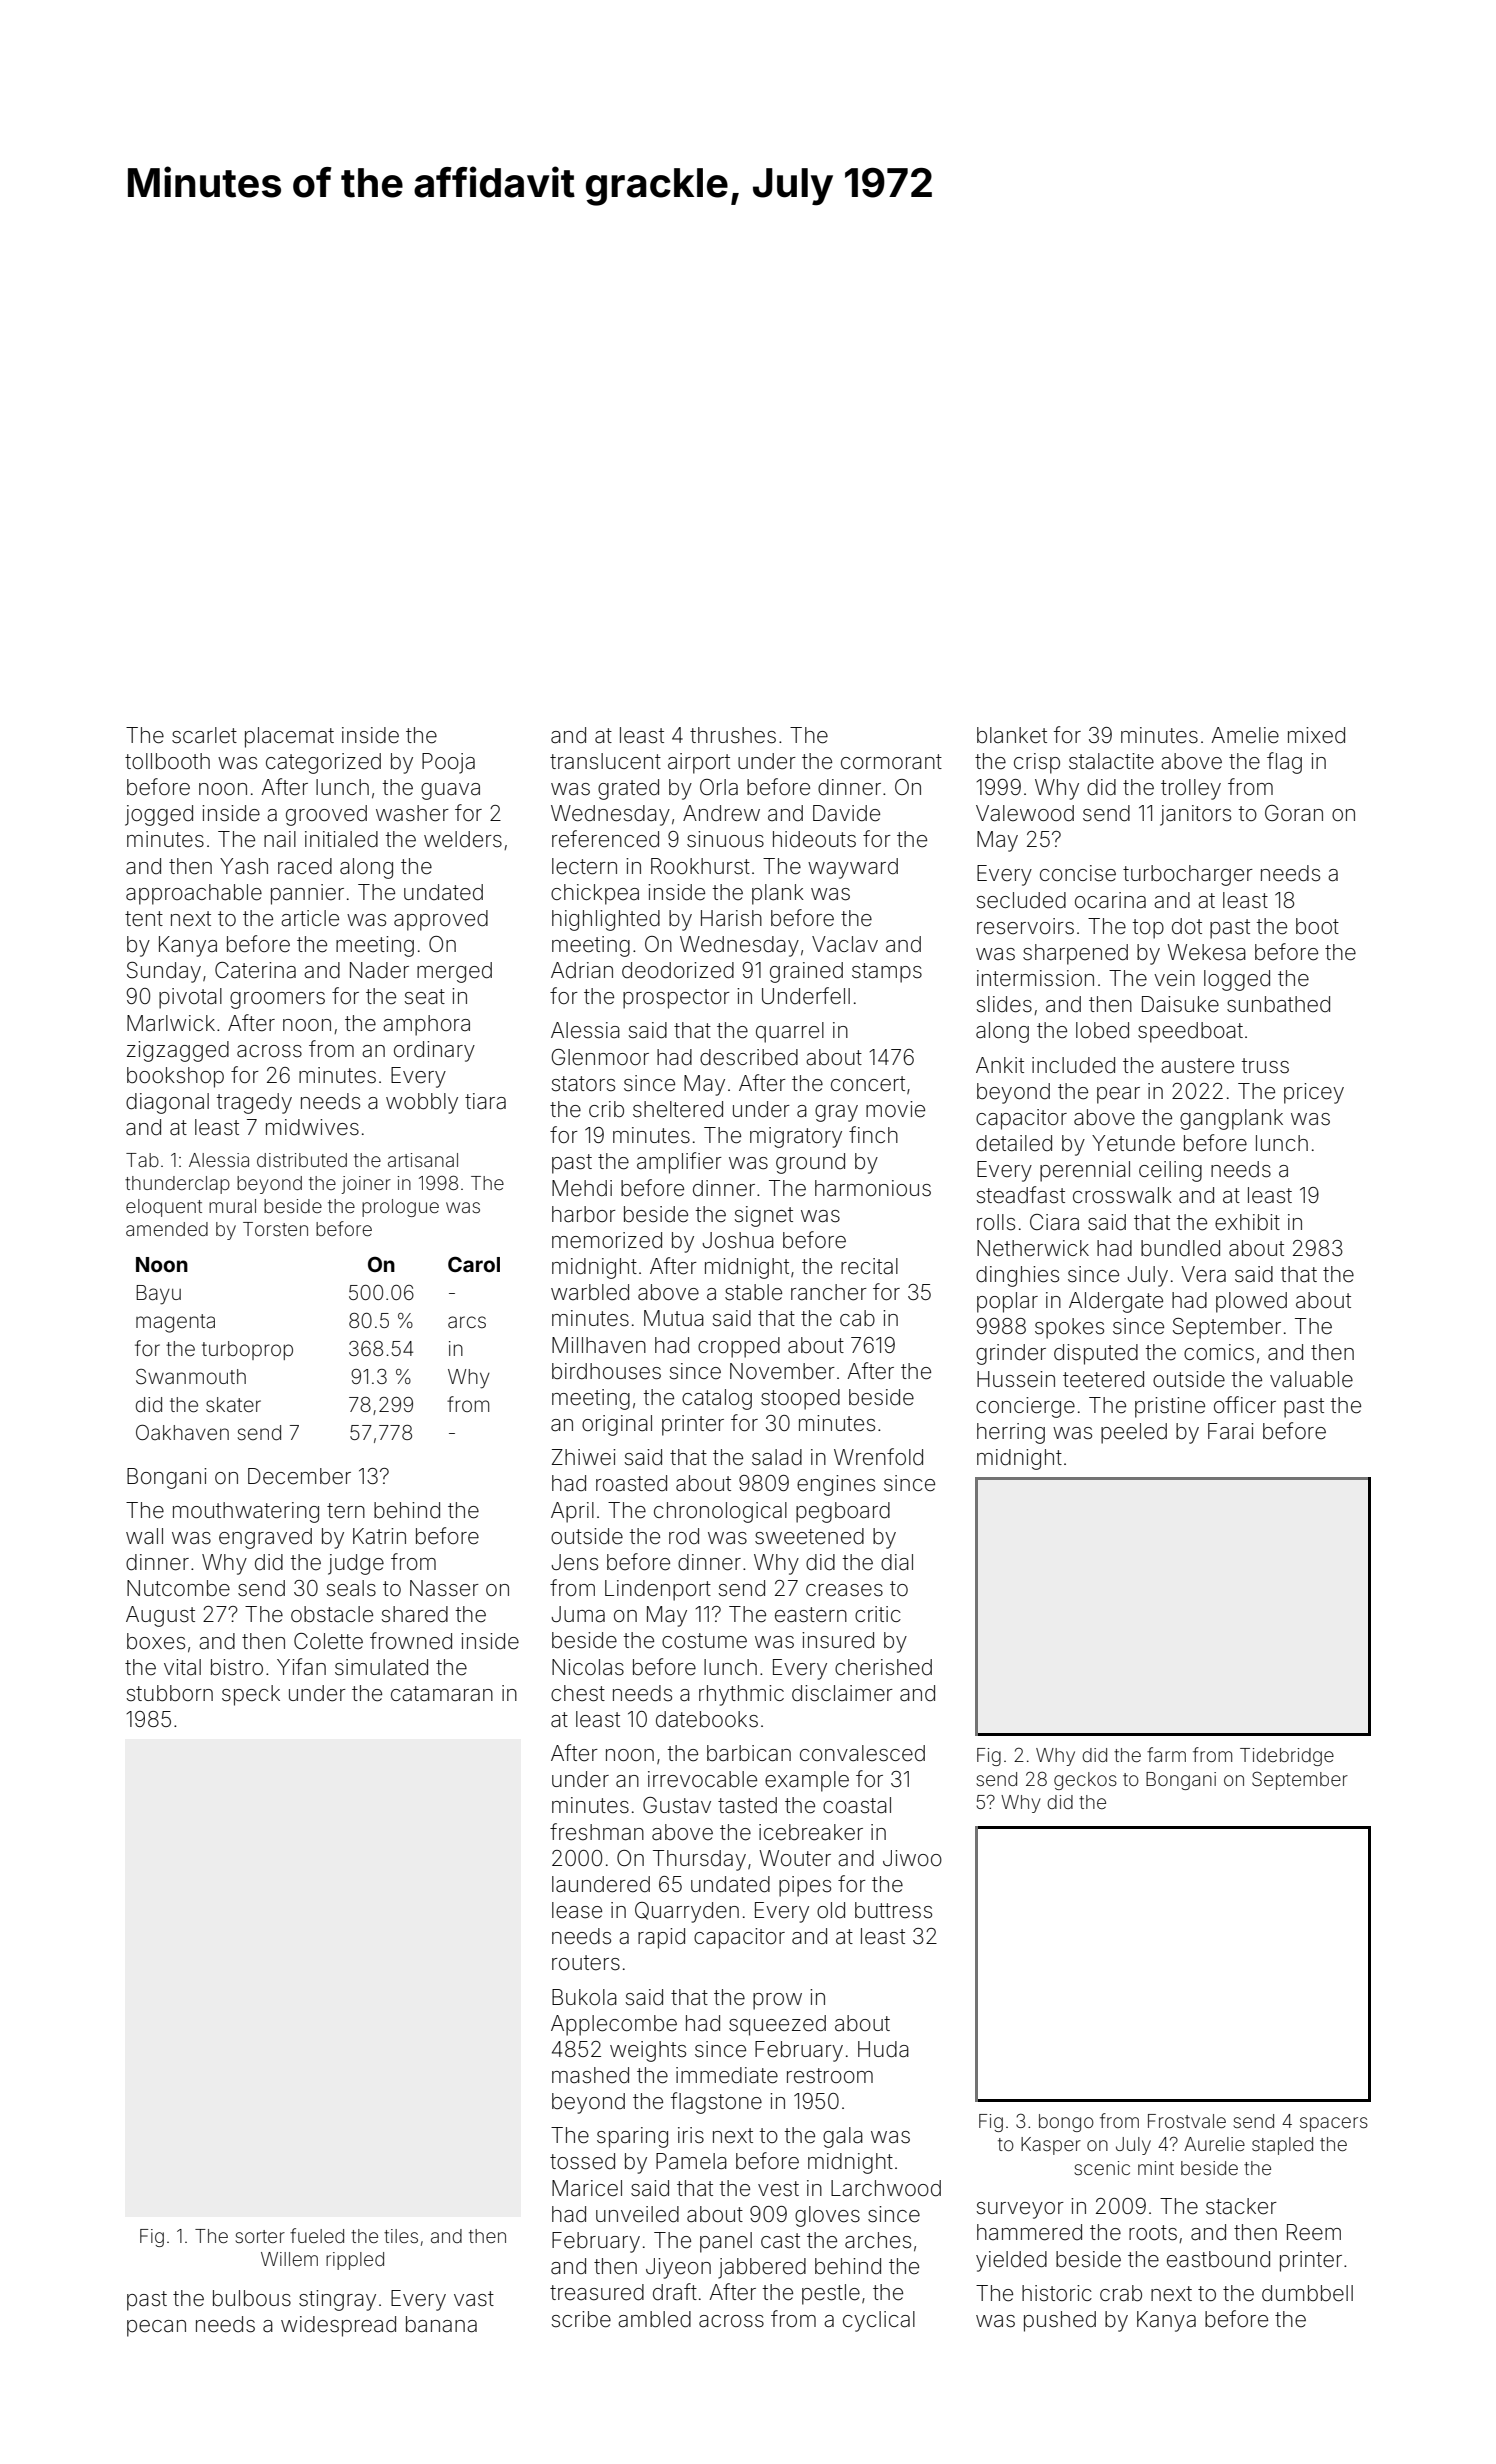  Describe the element at coordinates (574, 1562) in the screenshot. I see `Jens` at that location.
